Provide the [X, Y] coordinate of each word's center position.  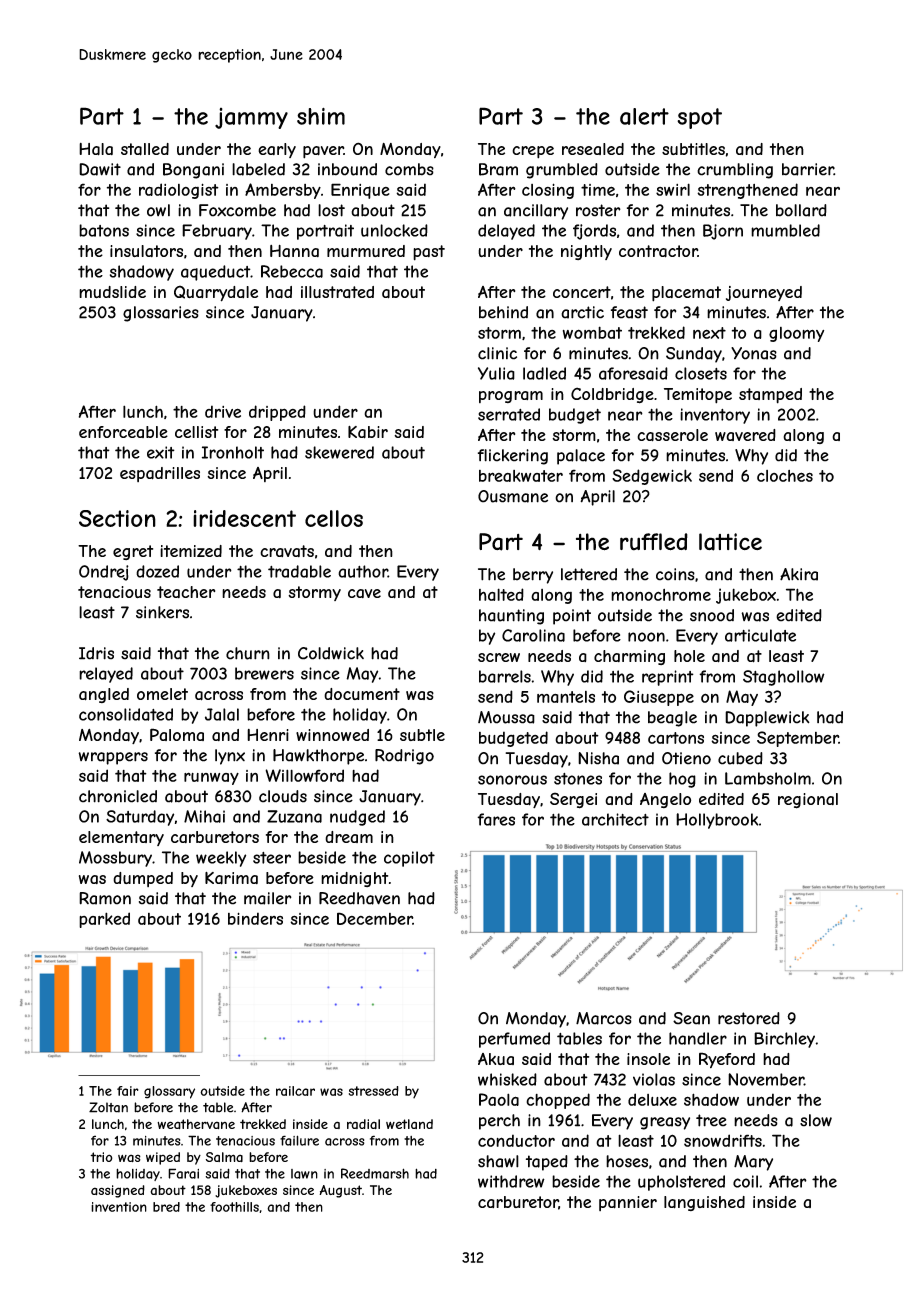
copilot [409, 859]
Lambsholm [768, 778]
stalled [145, 149]
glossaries [161, 314]
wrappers [113, 758]
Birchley [784, 1040]
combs [409, 169]
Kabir [368, 432]
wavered [745, 435]
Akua [496, 1059]
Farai [183, 1173]
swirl [673, 189]
